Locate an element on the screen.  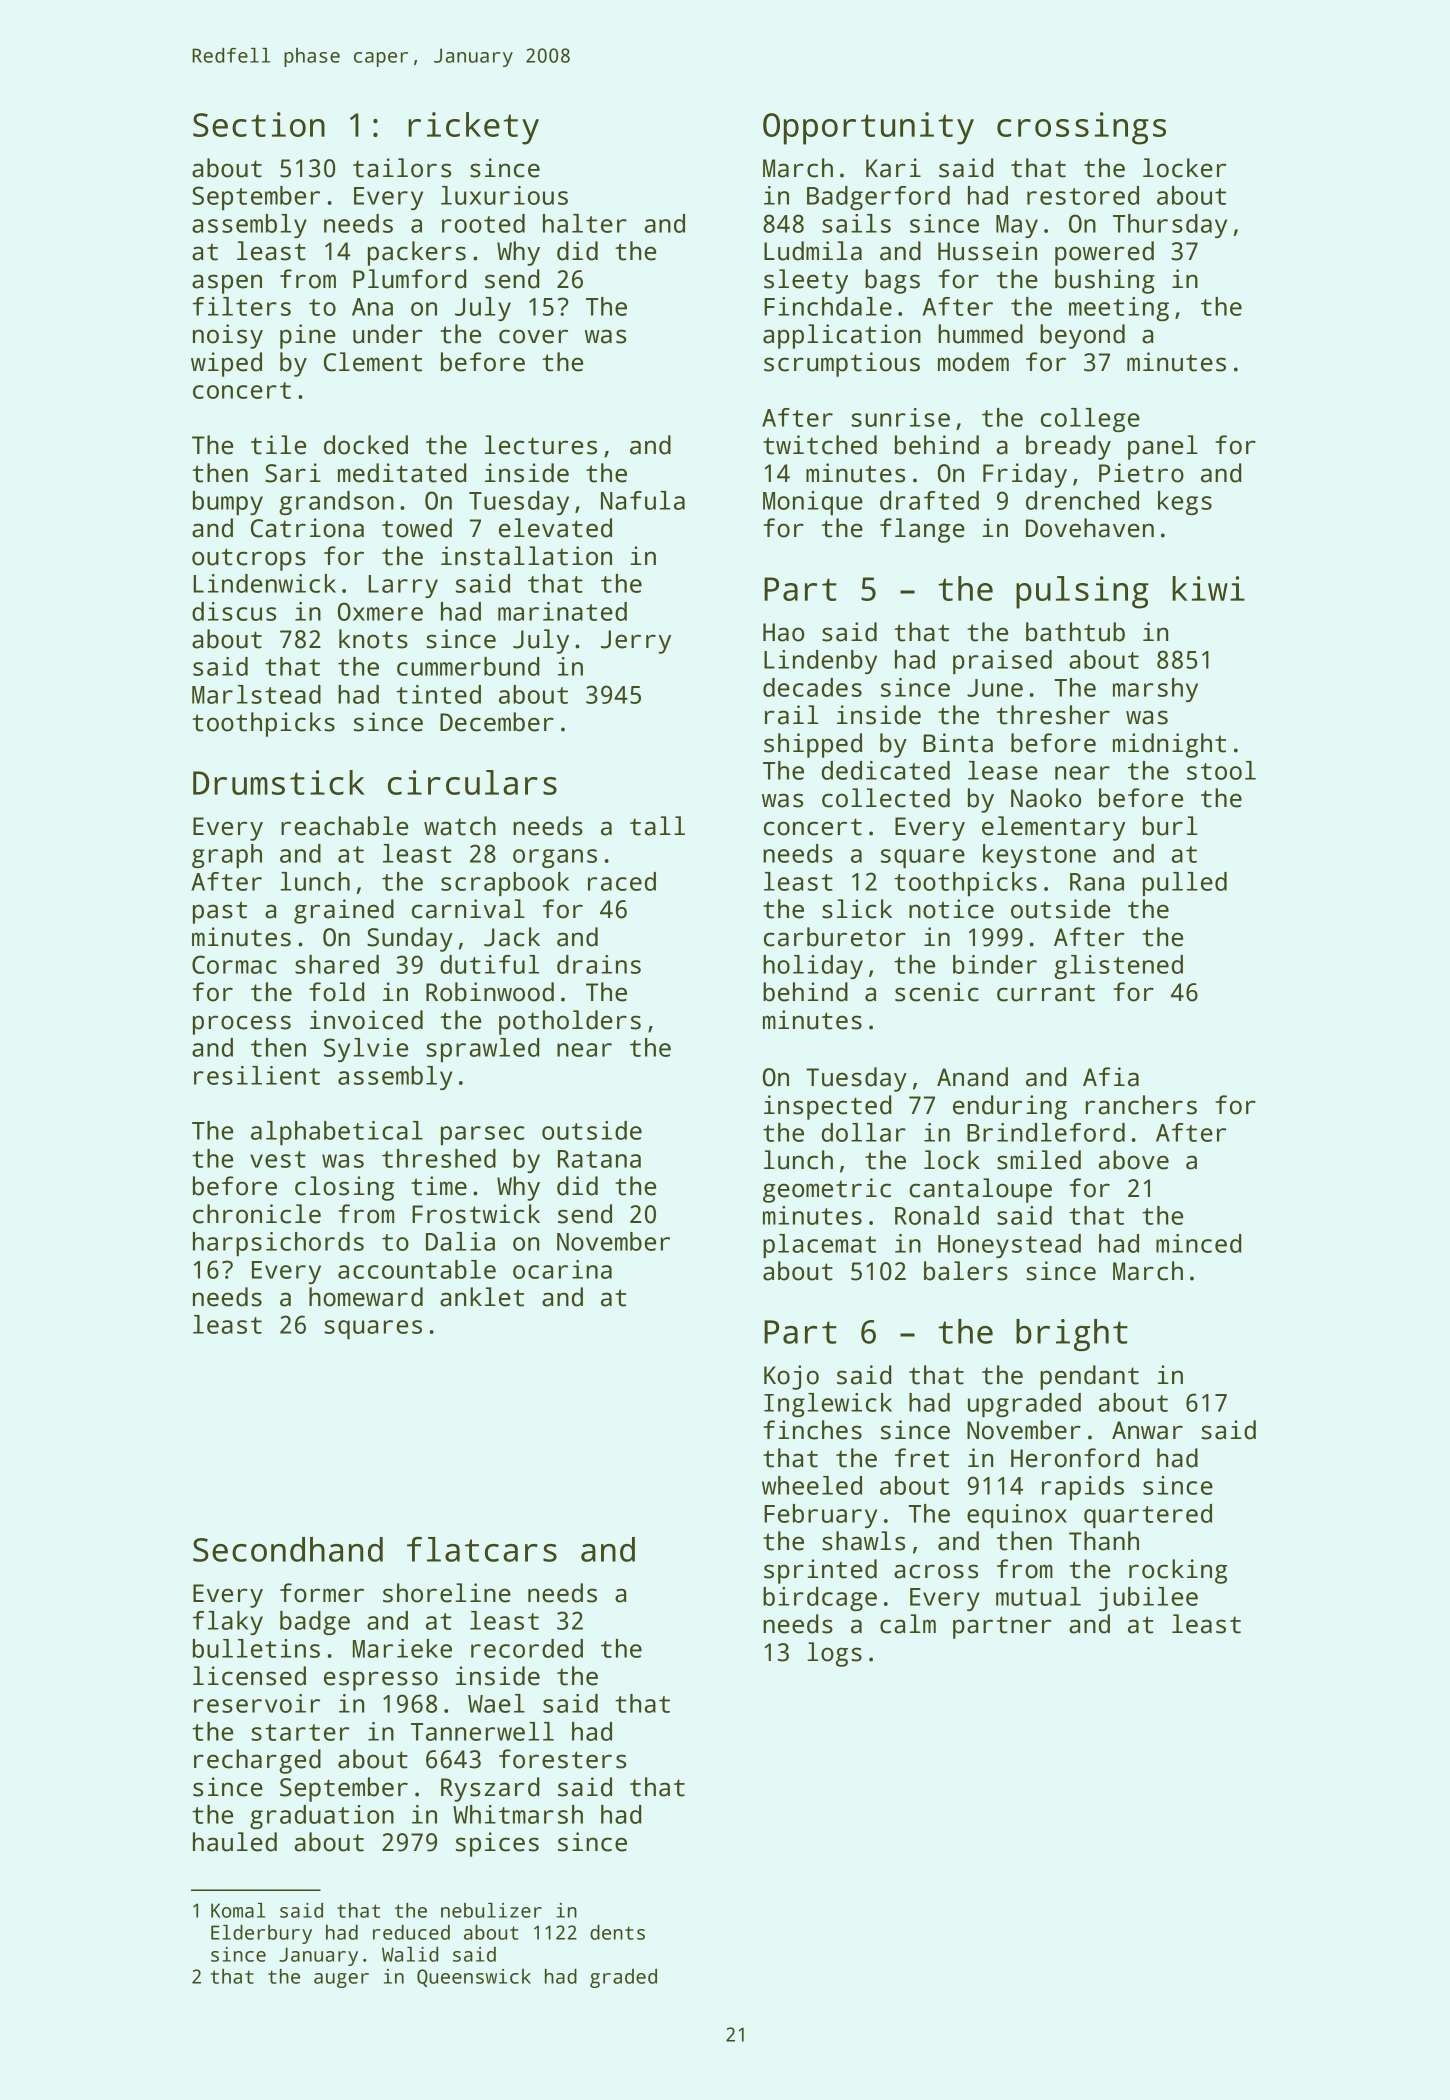
placemat is located at coordinates (819, 1246).
